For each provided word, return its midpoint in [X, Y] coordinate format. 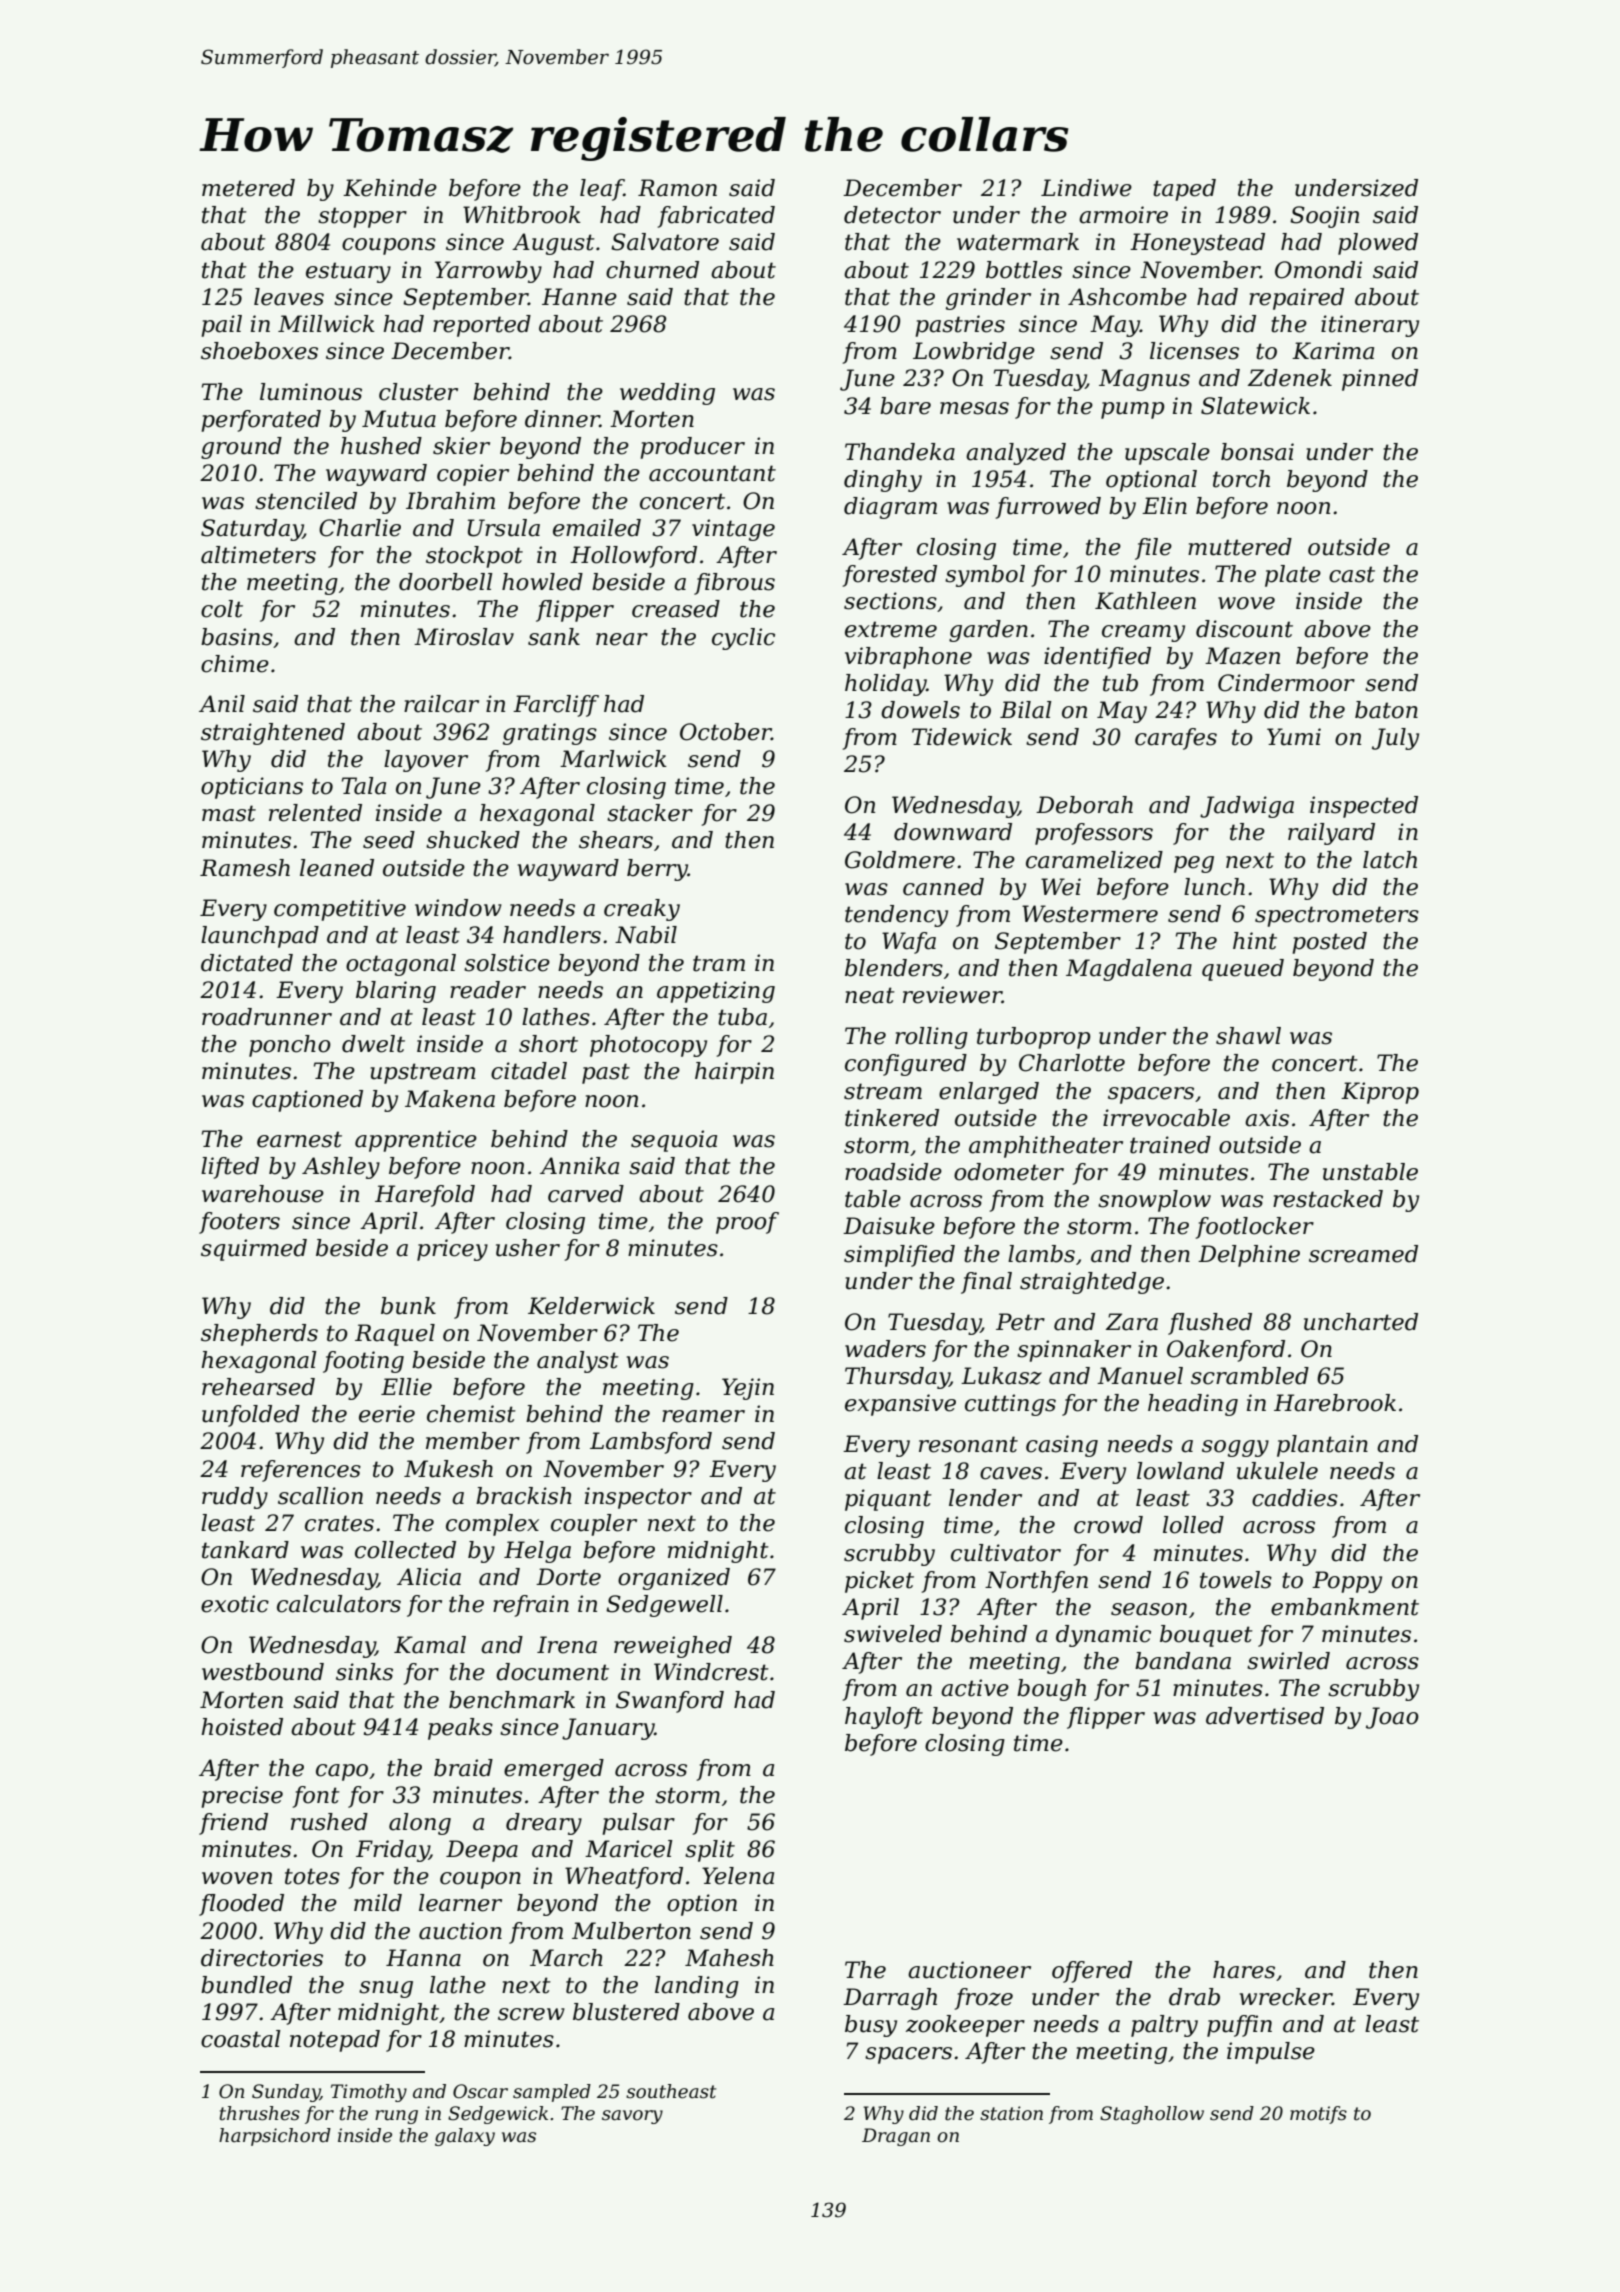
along [420, 1824]
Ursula [504, 528]
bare [905, 406]
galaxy [465, 2137]
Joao [1392, 1718]
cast [1352, 574]
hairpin [734, 1073]
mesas [974, 408]
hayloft [884, 1718]
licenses [1194, 351]
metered [248, 188]
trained [1170, 1145]
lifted [230, 1168]
